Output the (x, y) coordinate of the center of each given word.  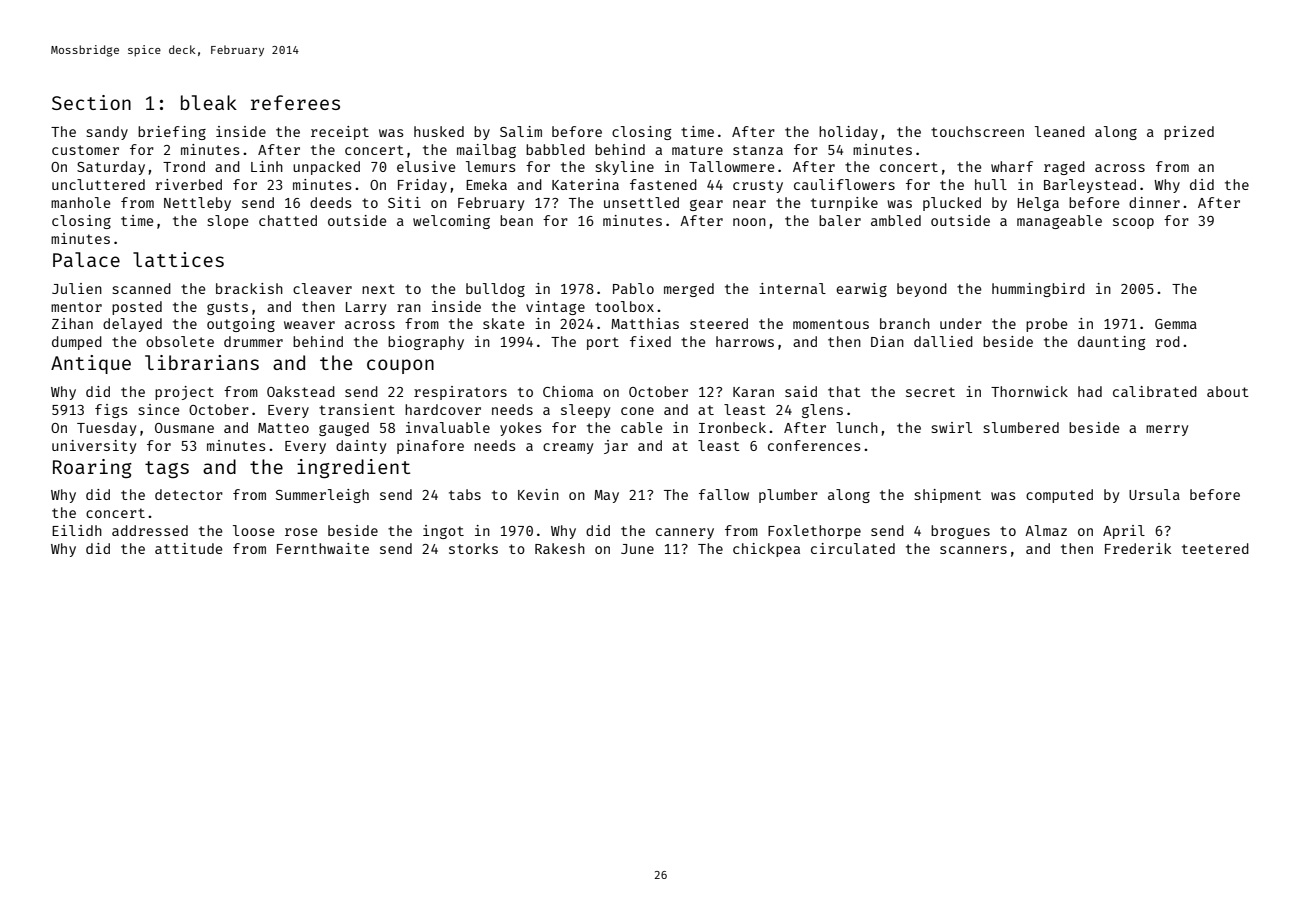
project (184, 393)
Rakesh (560, 548)
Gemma (1176, 324)
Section (91, 102)
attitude (188, 548)
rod (1168, 341)
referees (295, 102)
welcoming (451, 222)
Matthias (645, 323)
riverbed (188, 184)
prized (1189, 133)
